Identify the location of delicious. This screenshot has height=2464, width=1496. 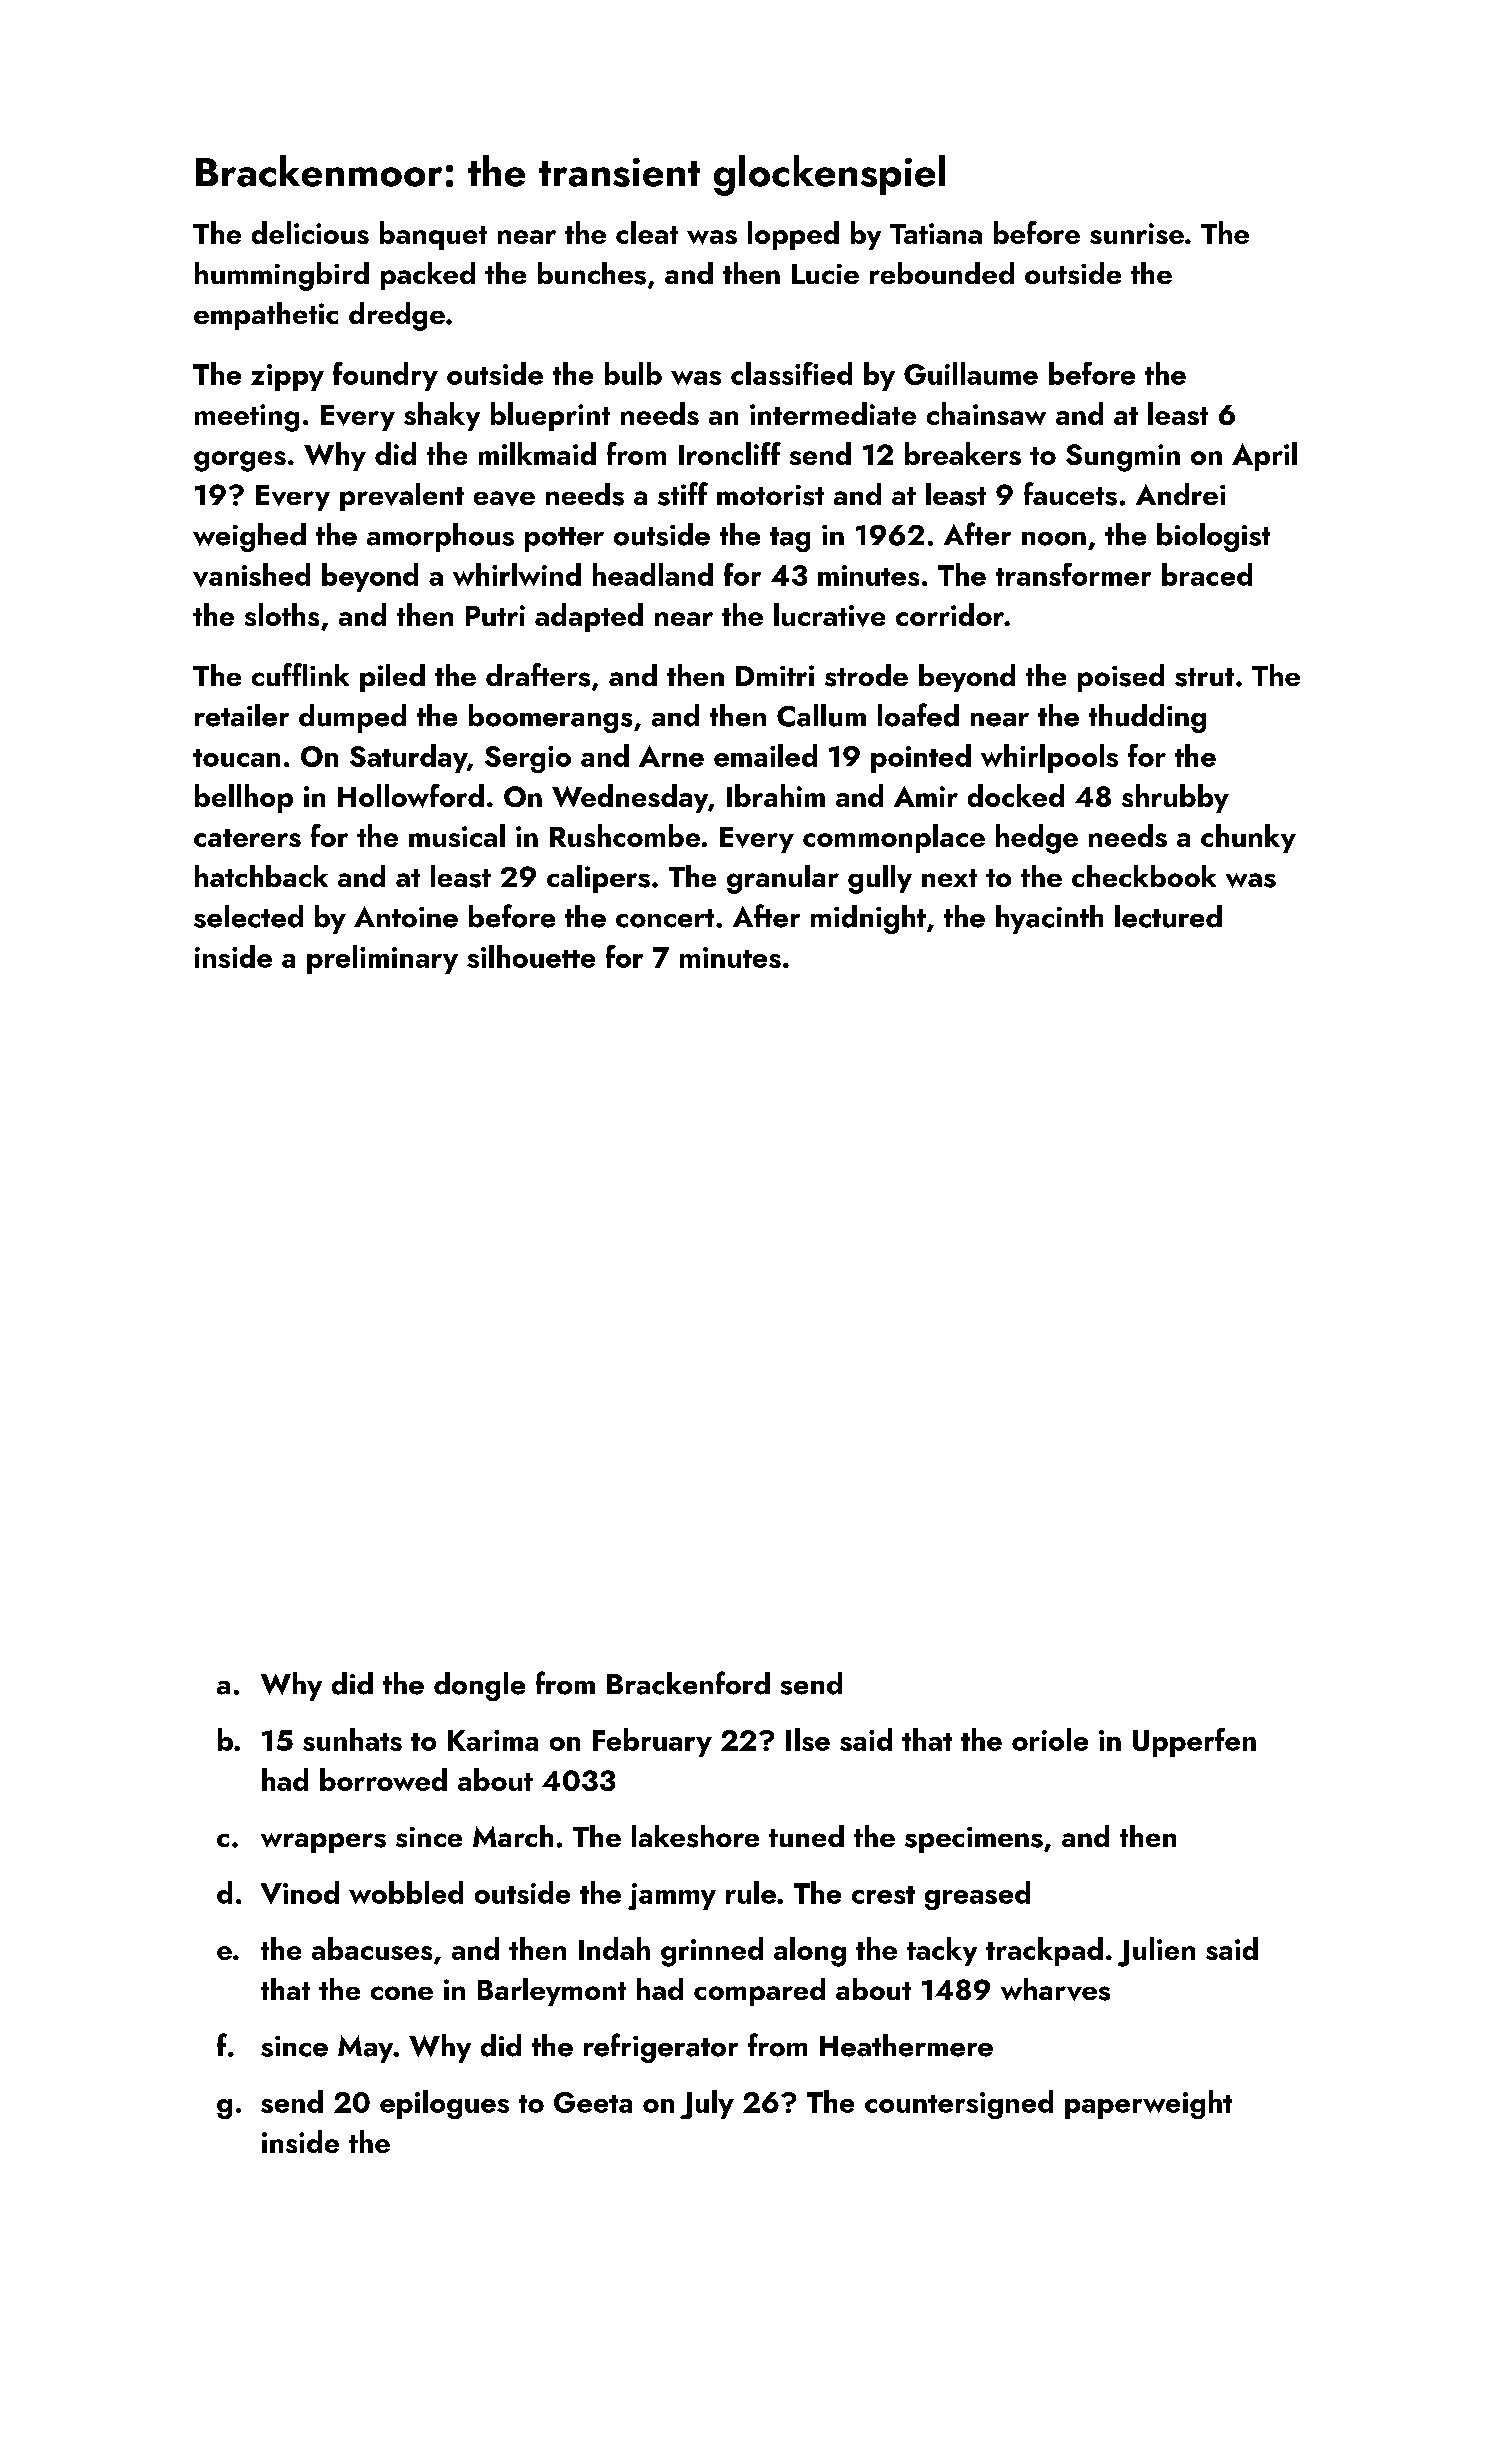
(310, 232).
